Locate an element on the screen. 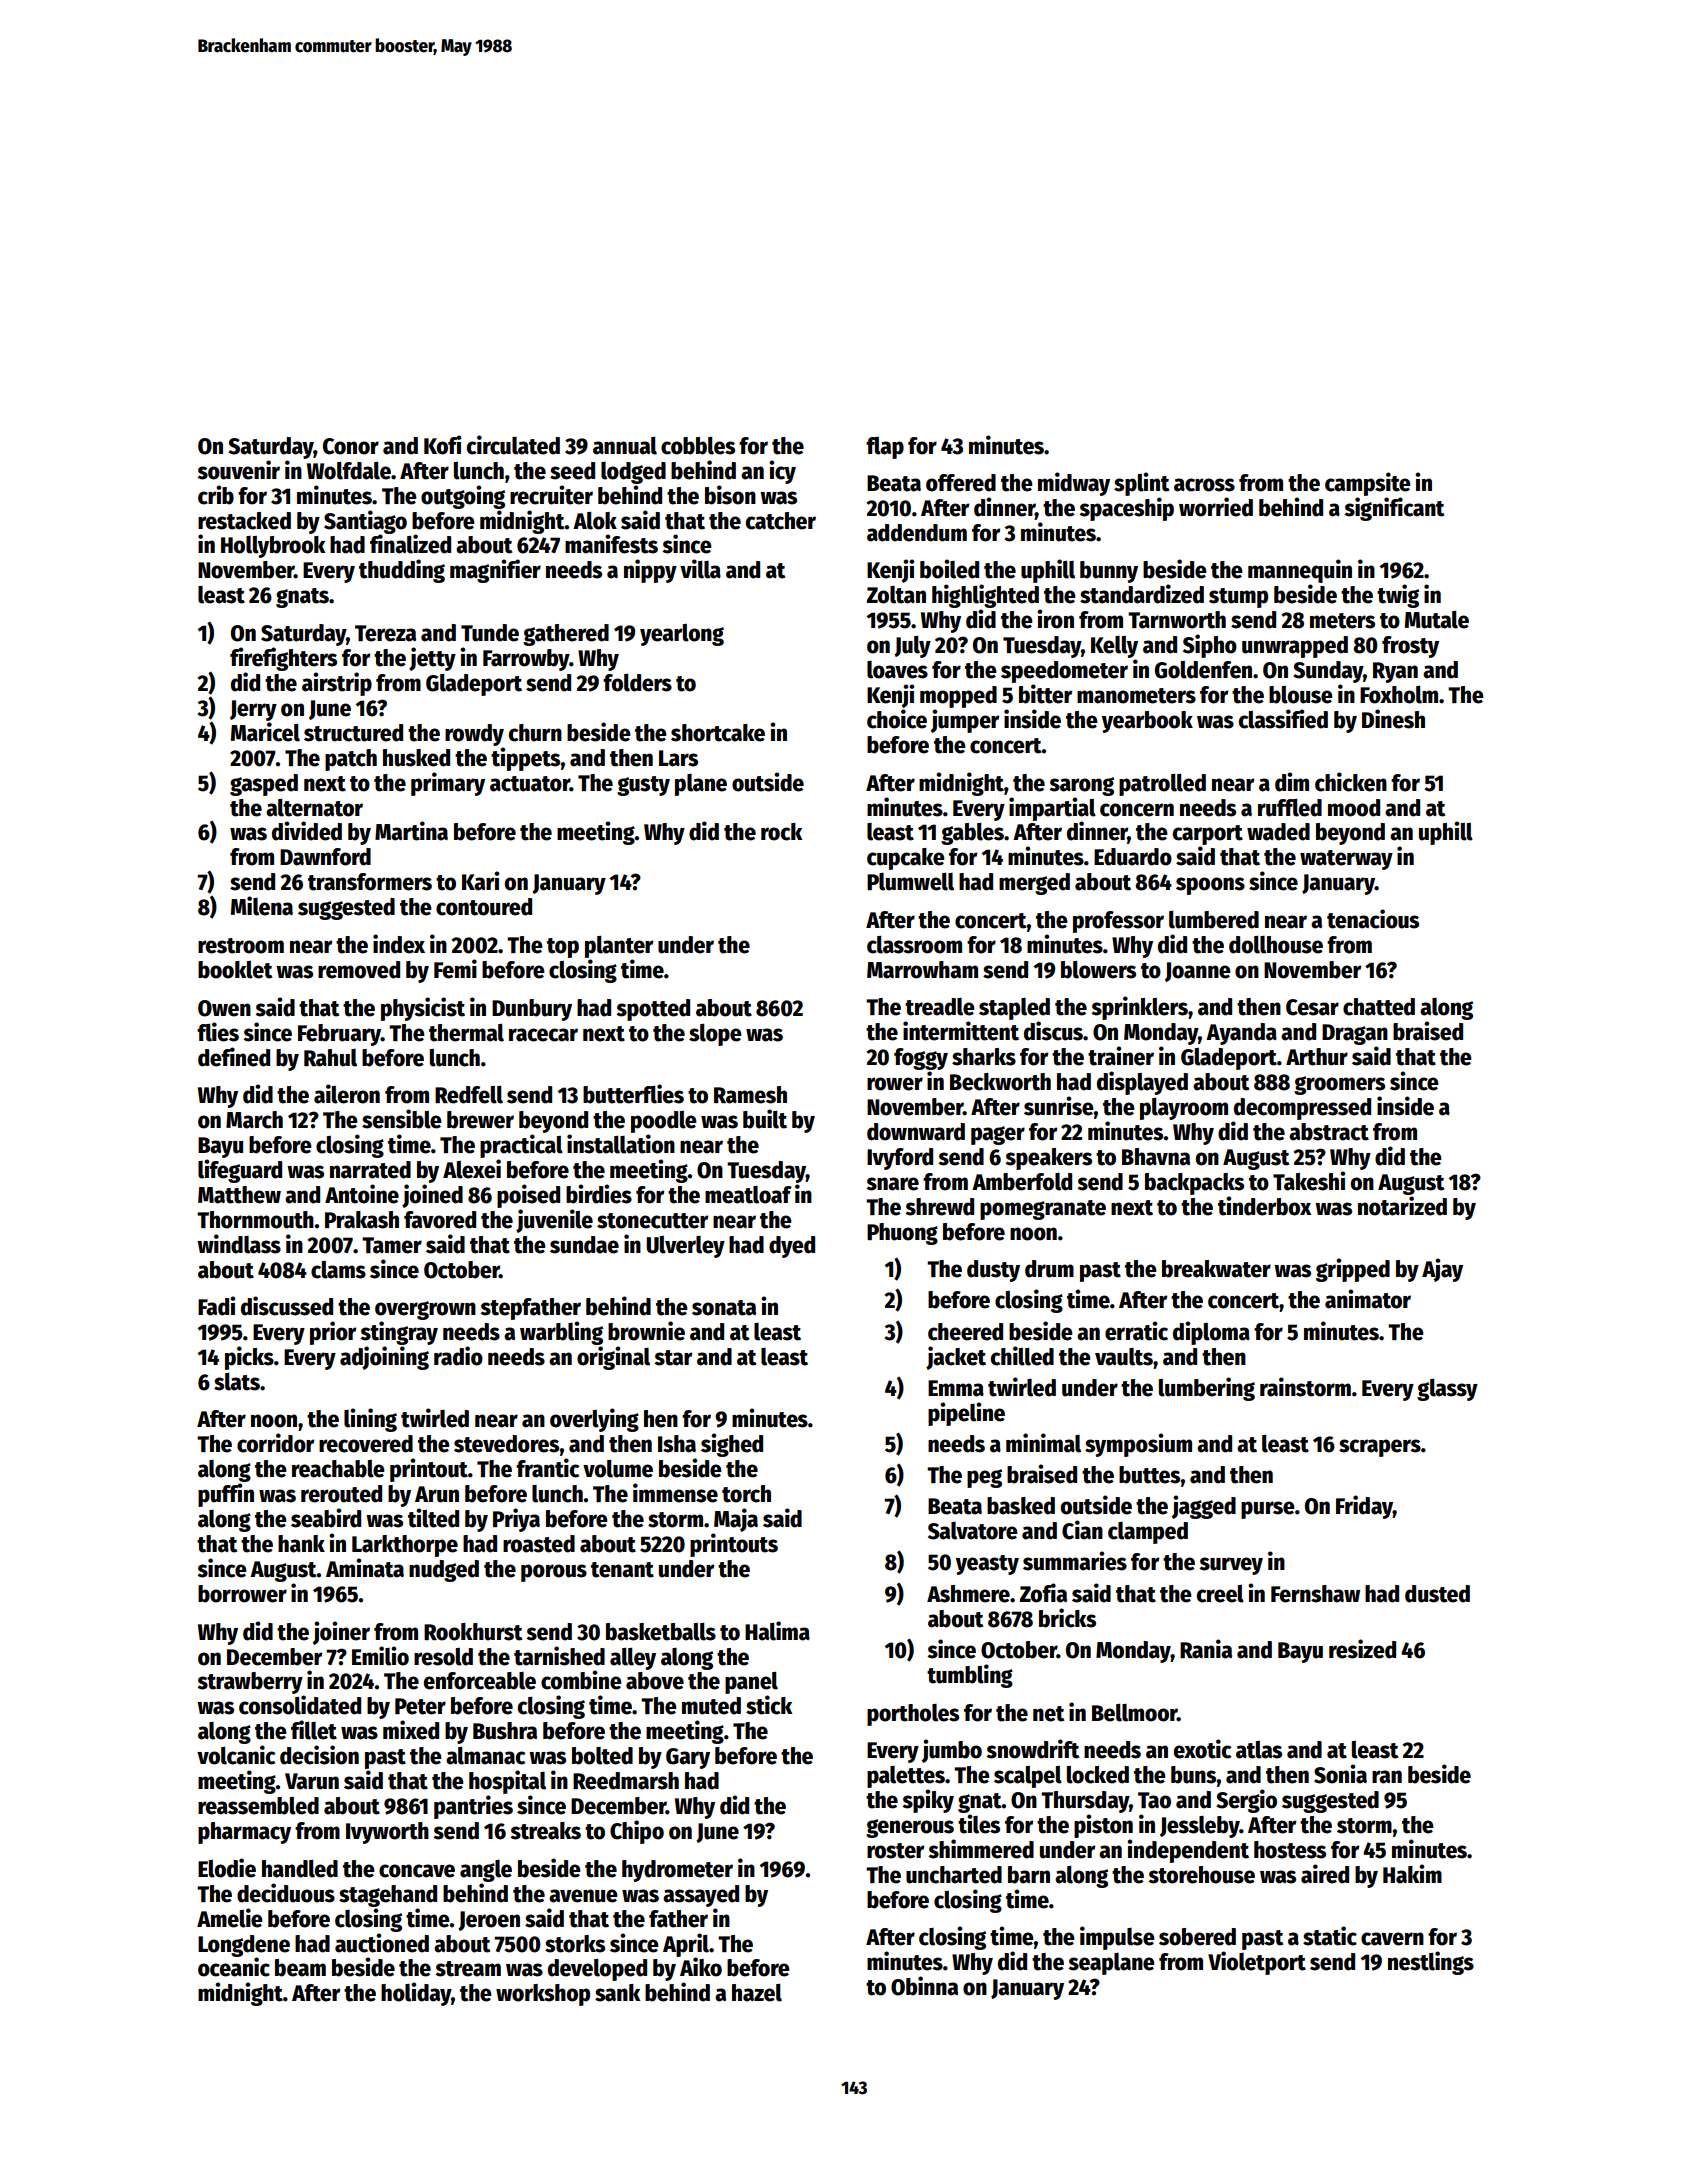 This screenshot has height=2178, width=1683. pager is located at coordinates (998, 1135).
